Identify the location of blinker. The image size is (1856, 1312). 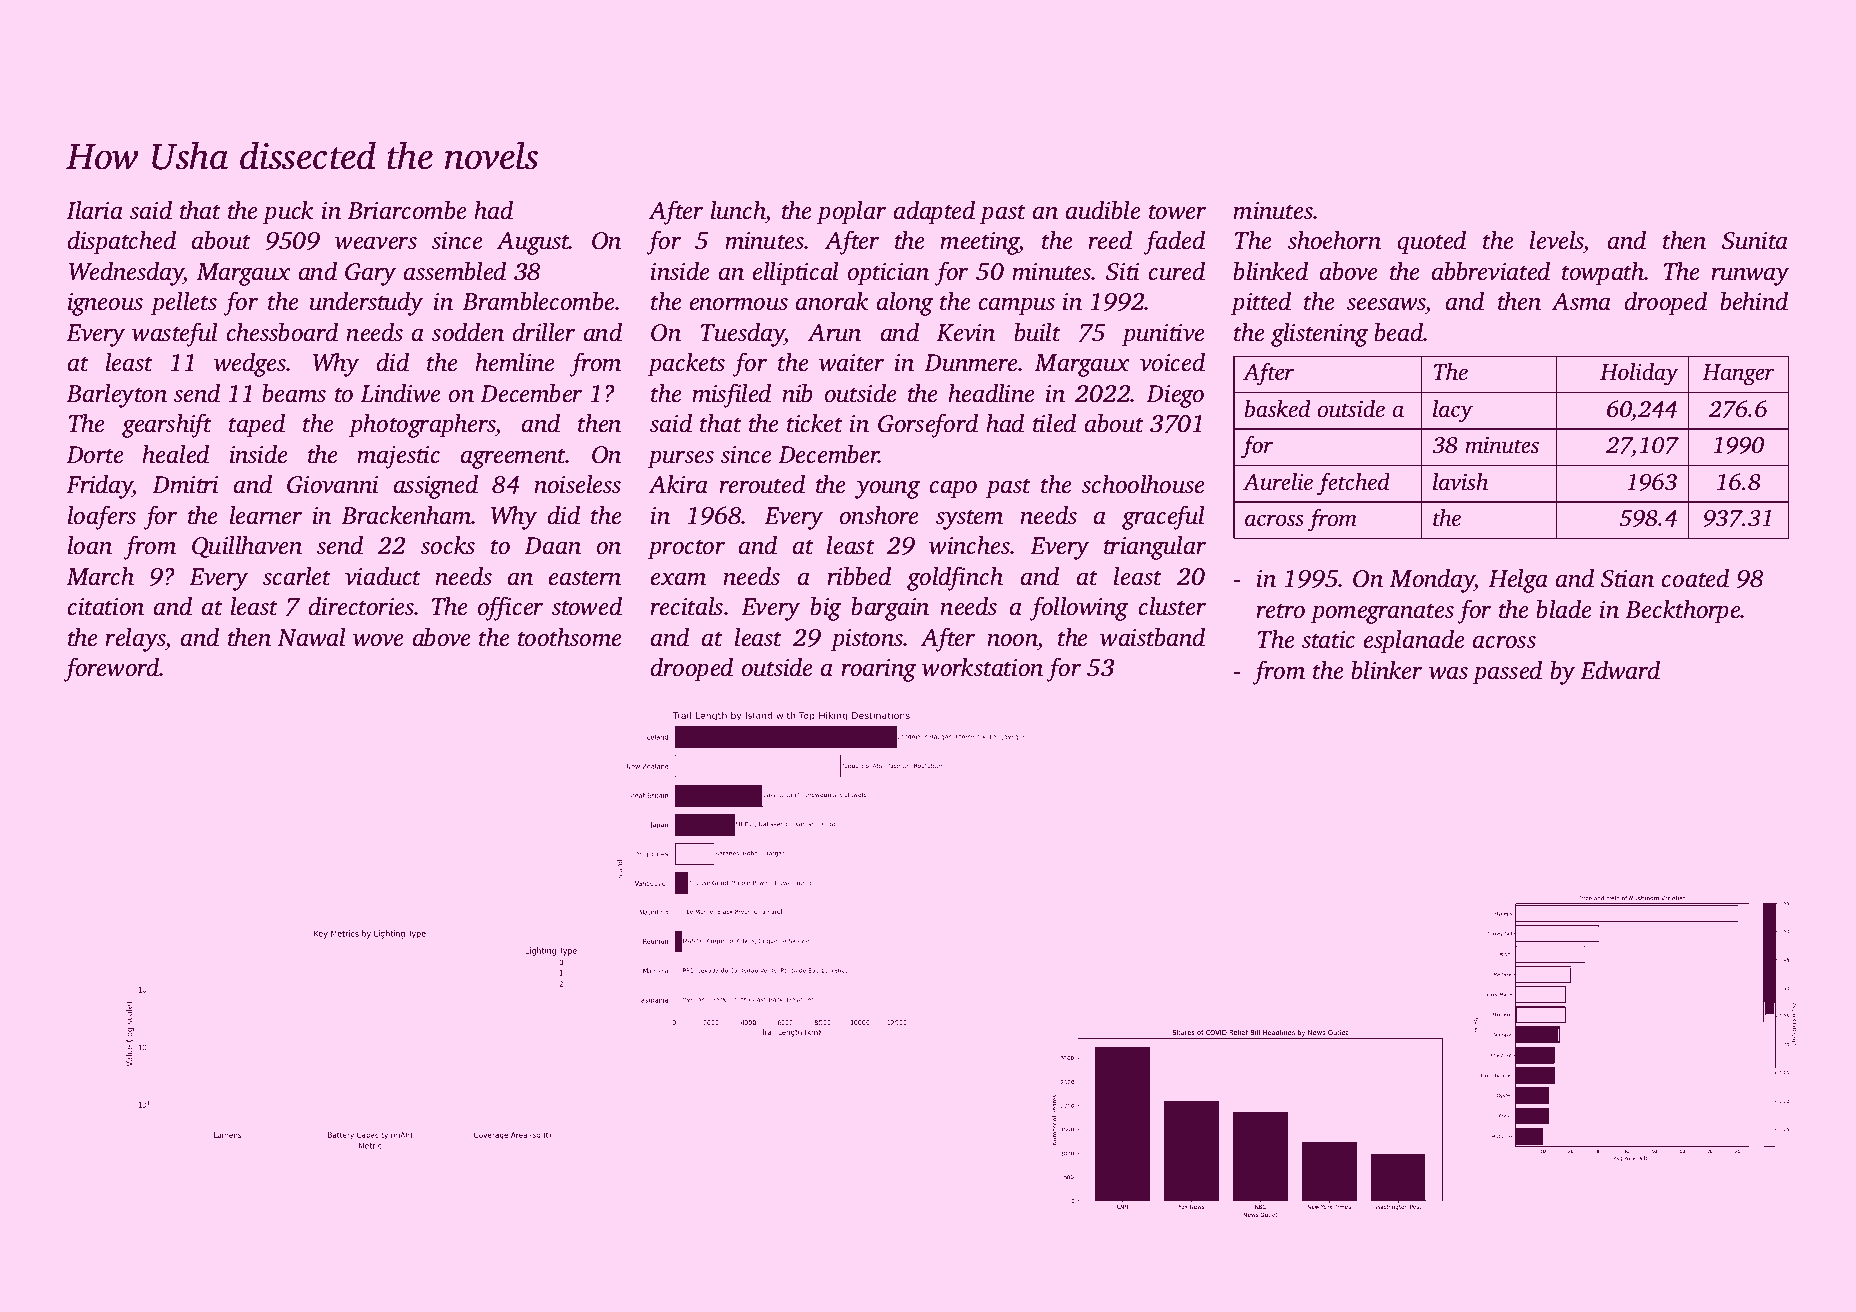
(1386, 670).
